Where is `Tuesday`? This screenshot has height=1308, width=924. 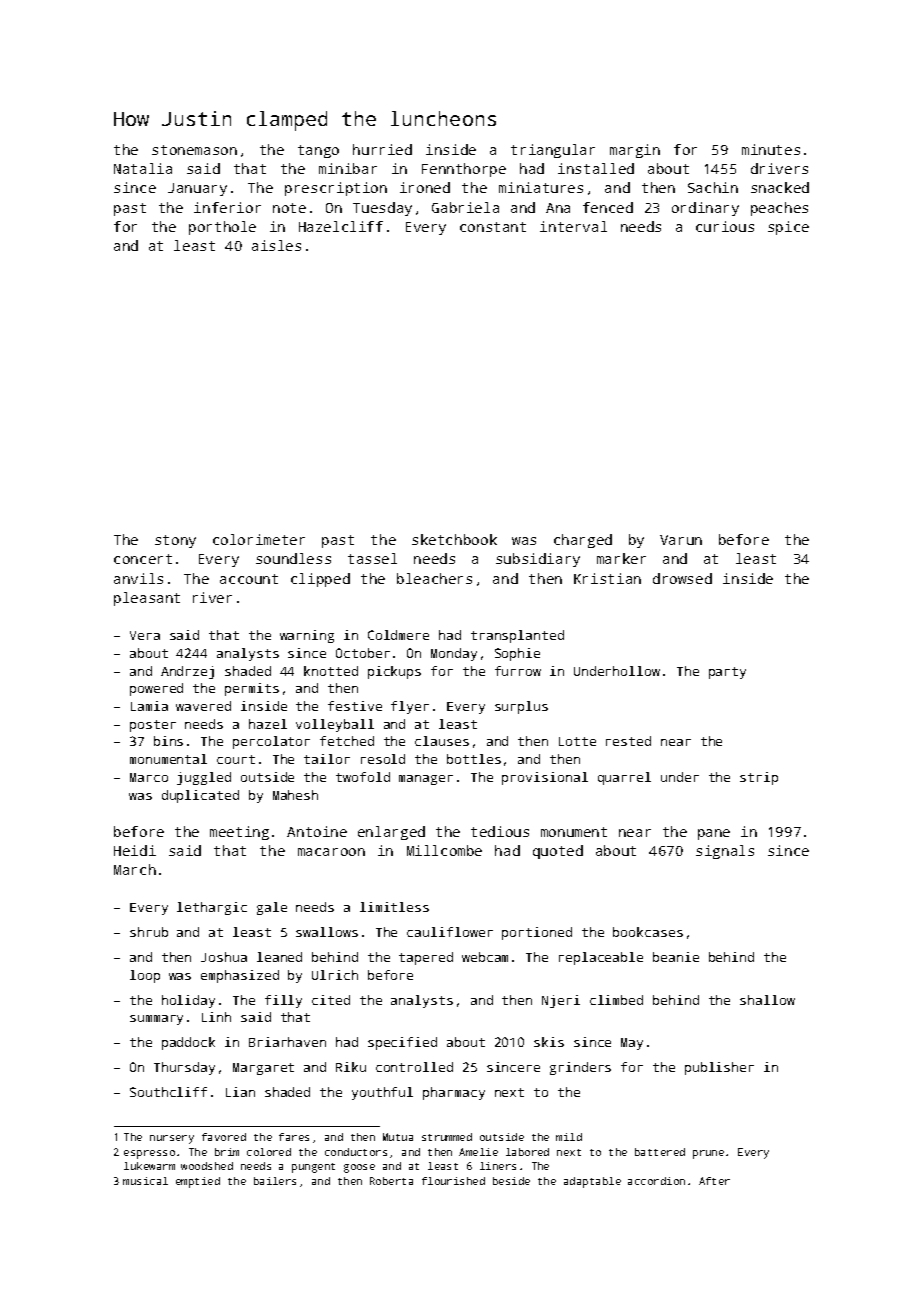 Tuesday is located at coordinates (382, 209).
